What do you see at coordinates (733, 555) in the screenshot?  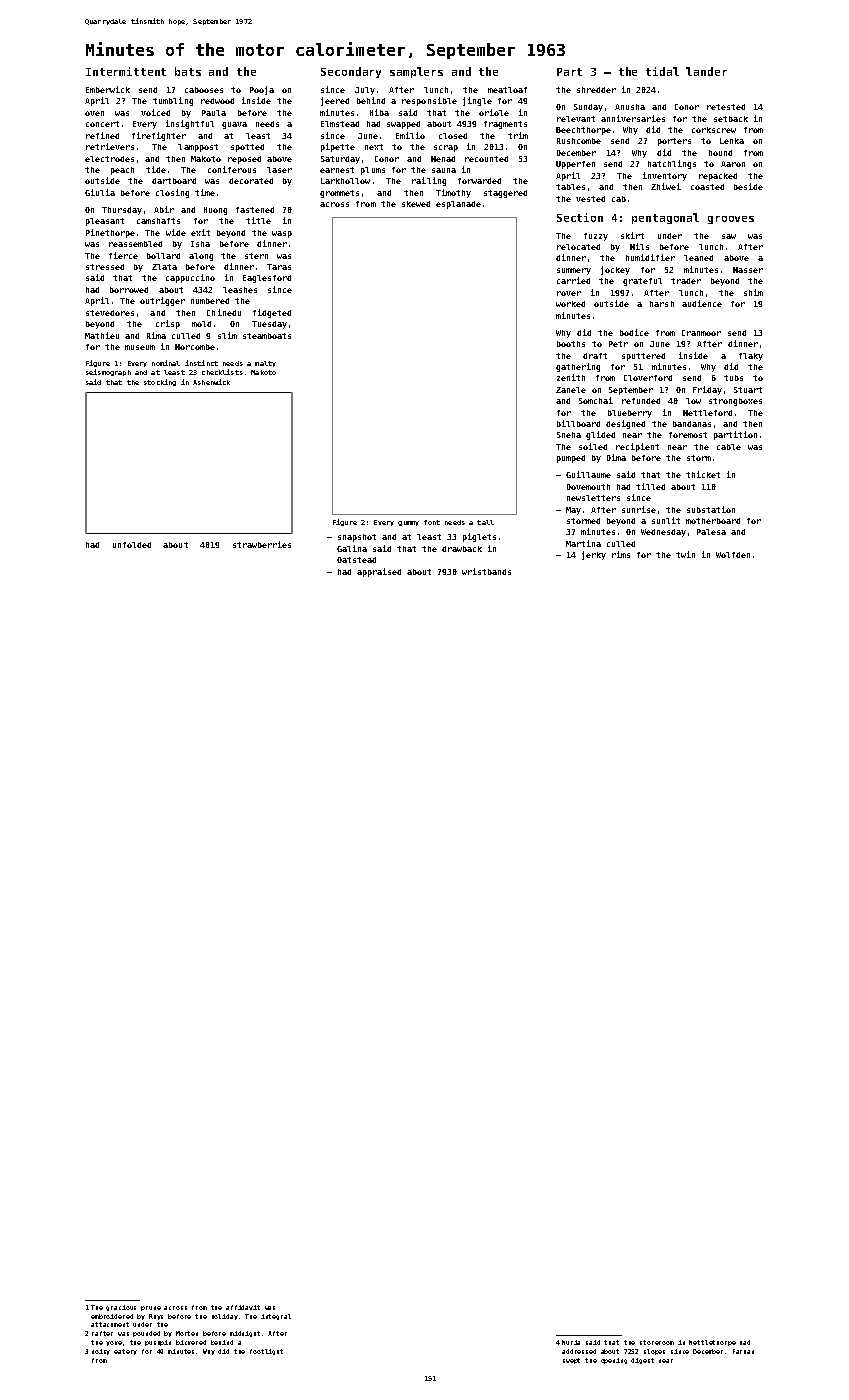 I see `Wolfden` at bounding box center [733, 555].
